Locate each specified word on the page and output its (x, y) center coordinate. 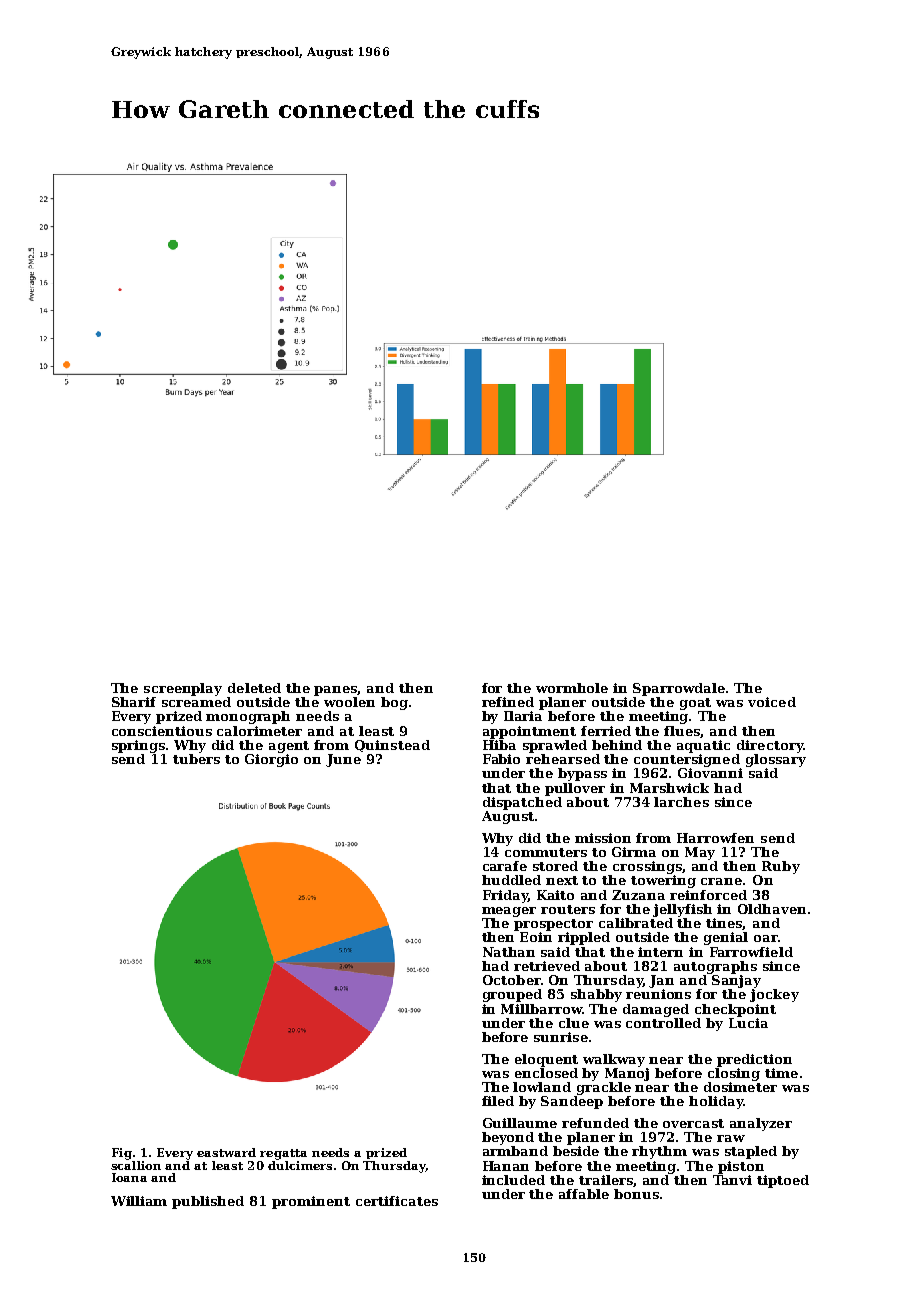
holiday (716, 1102)
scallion (136, 1165)
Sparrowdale (679, 689)
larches (681, 802)
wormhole (572, 688)
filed (498, 1101)
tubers (196, 759)
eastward (226, 1152)
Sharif (134, 702)
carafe (505, 866)
